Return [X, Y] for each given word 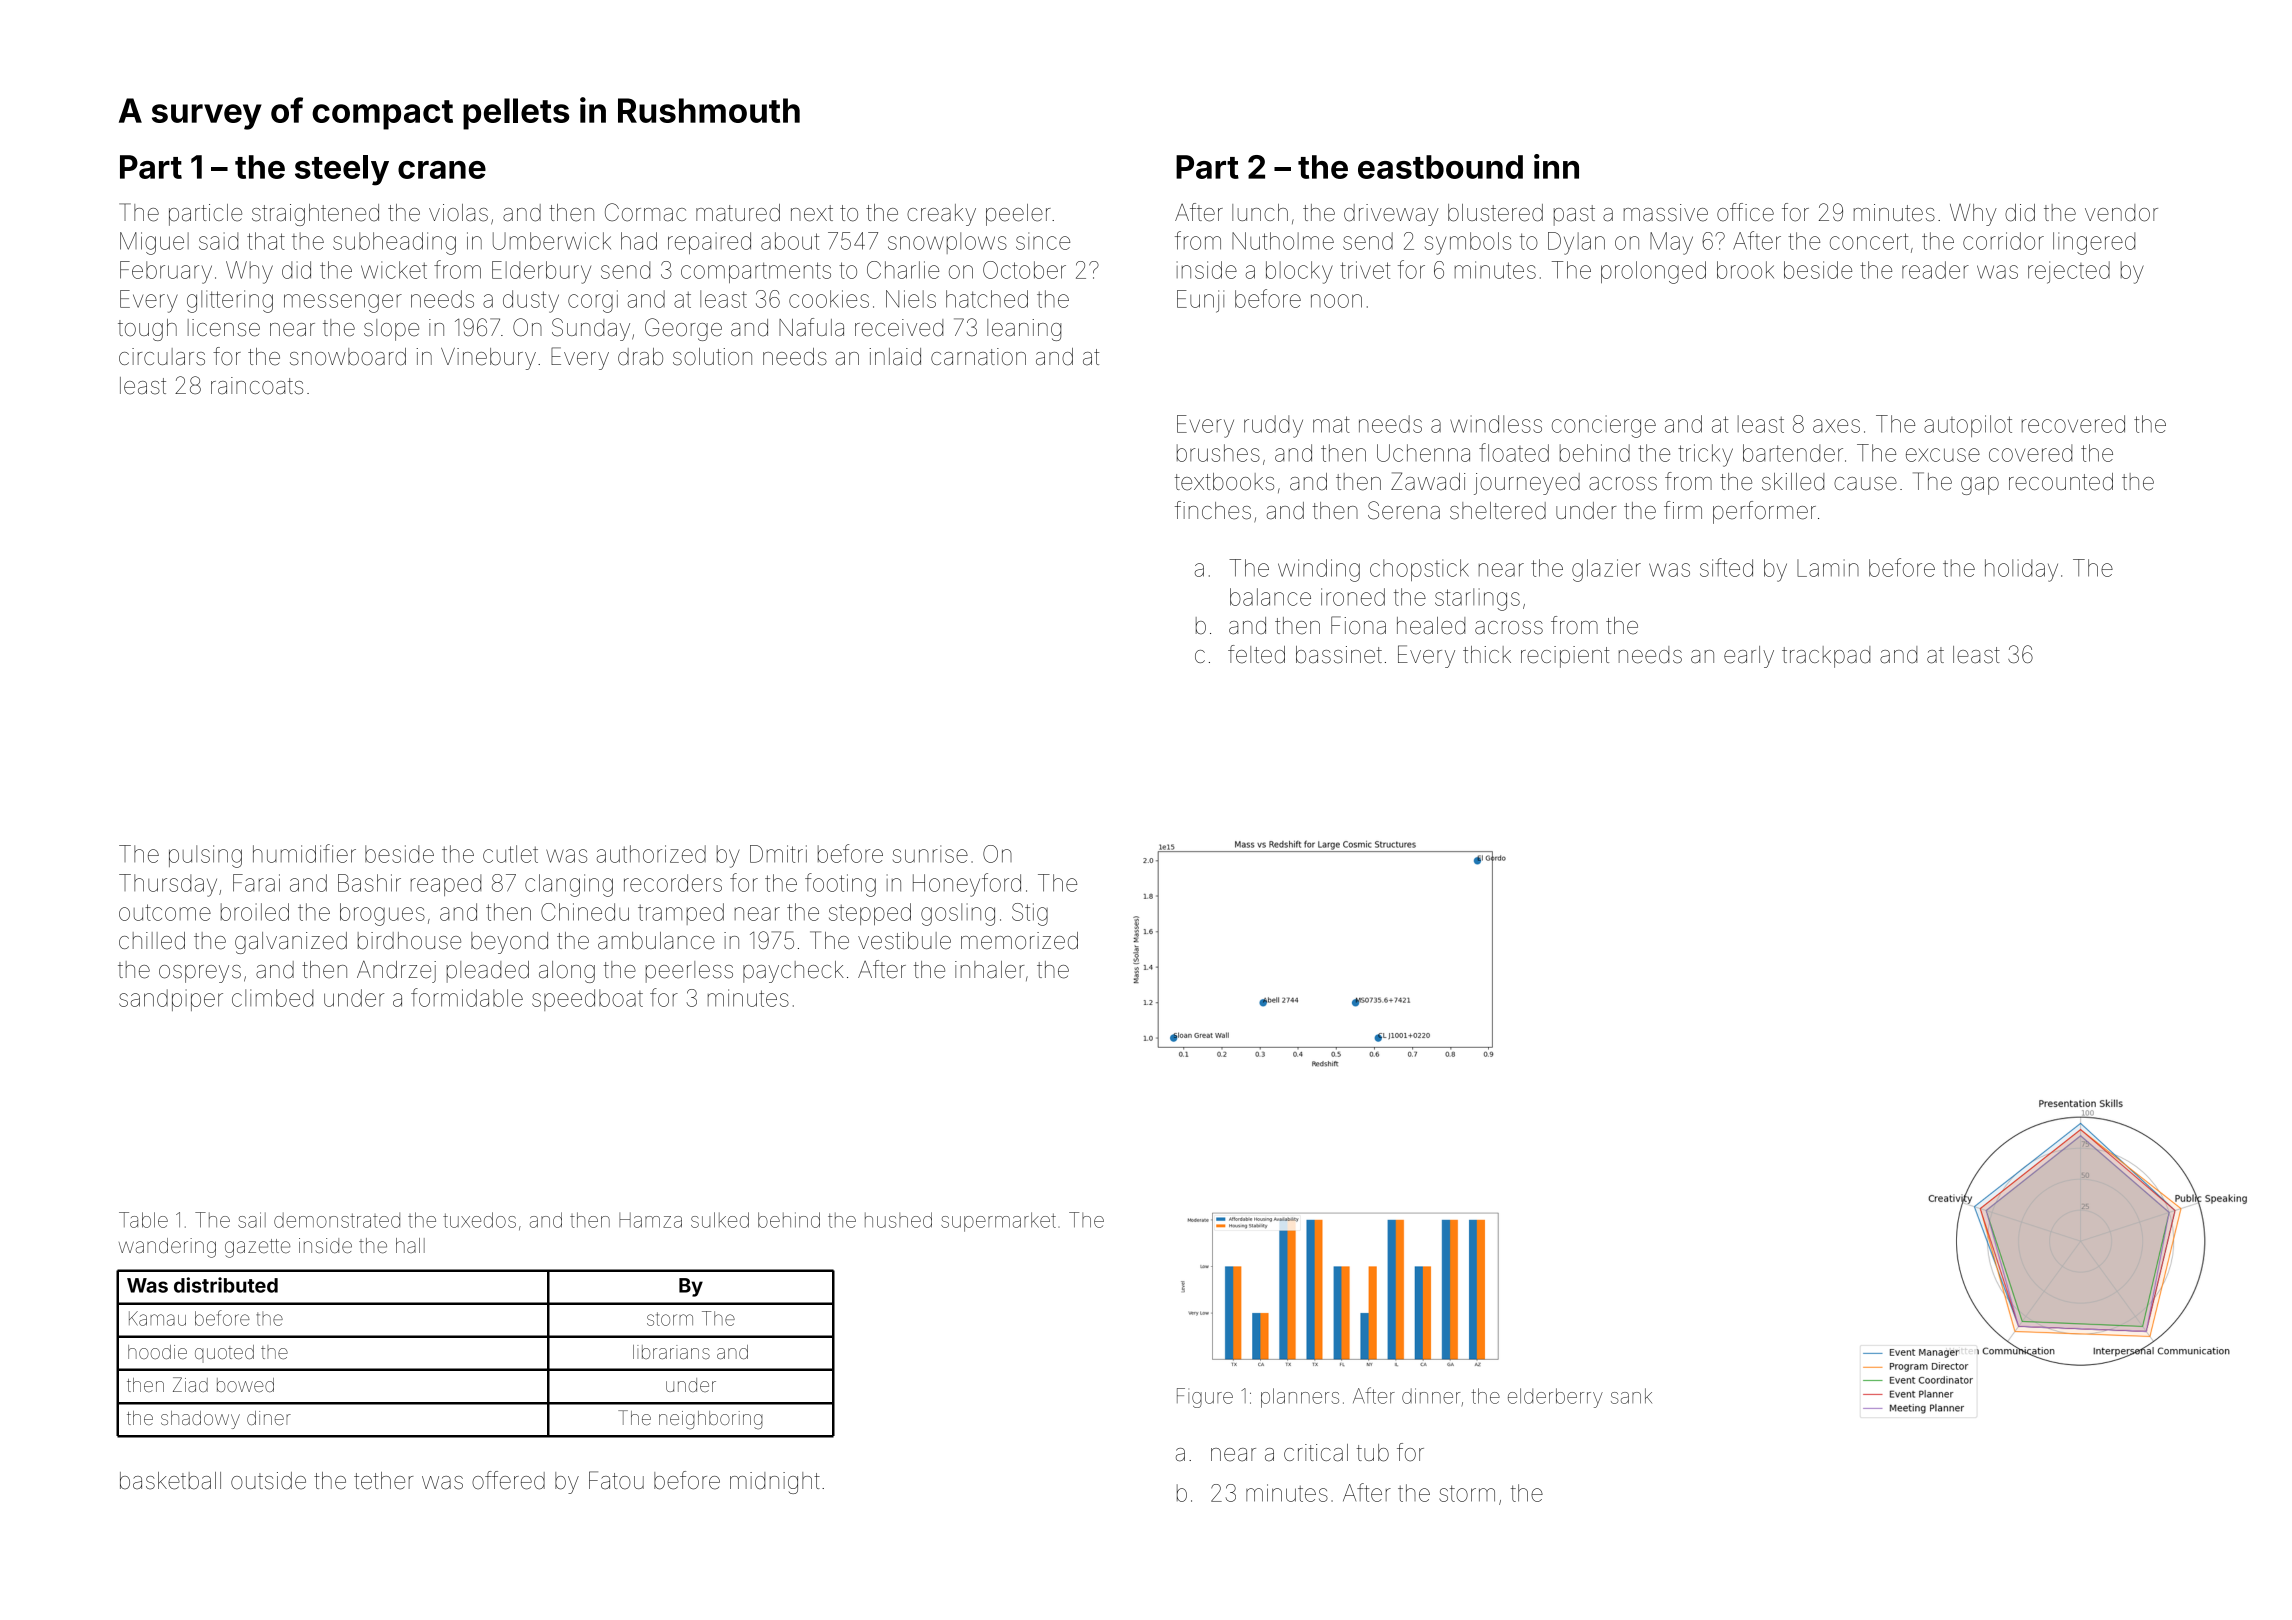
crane [442, 170]
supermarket [998, 1222]
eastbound [1440, 167]
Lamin [1828, 568]
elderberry [1555, 1398]
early [1749, 657]
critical [1316, 1453]
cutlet [510, 854]
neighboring [711, 1420]
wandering [167, 1248]
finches [1213, 510]
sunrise [930, 854]
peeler [1018, 215]
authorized [651, 854]
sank [1631, 1396]
